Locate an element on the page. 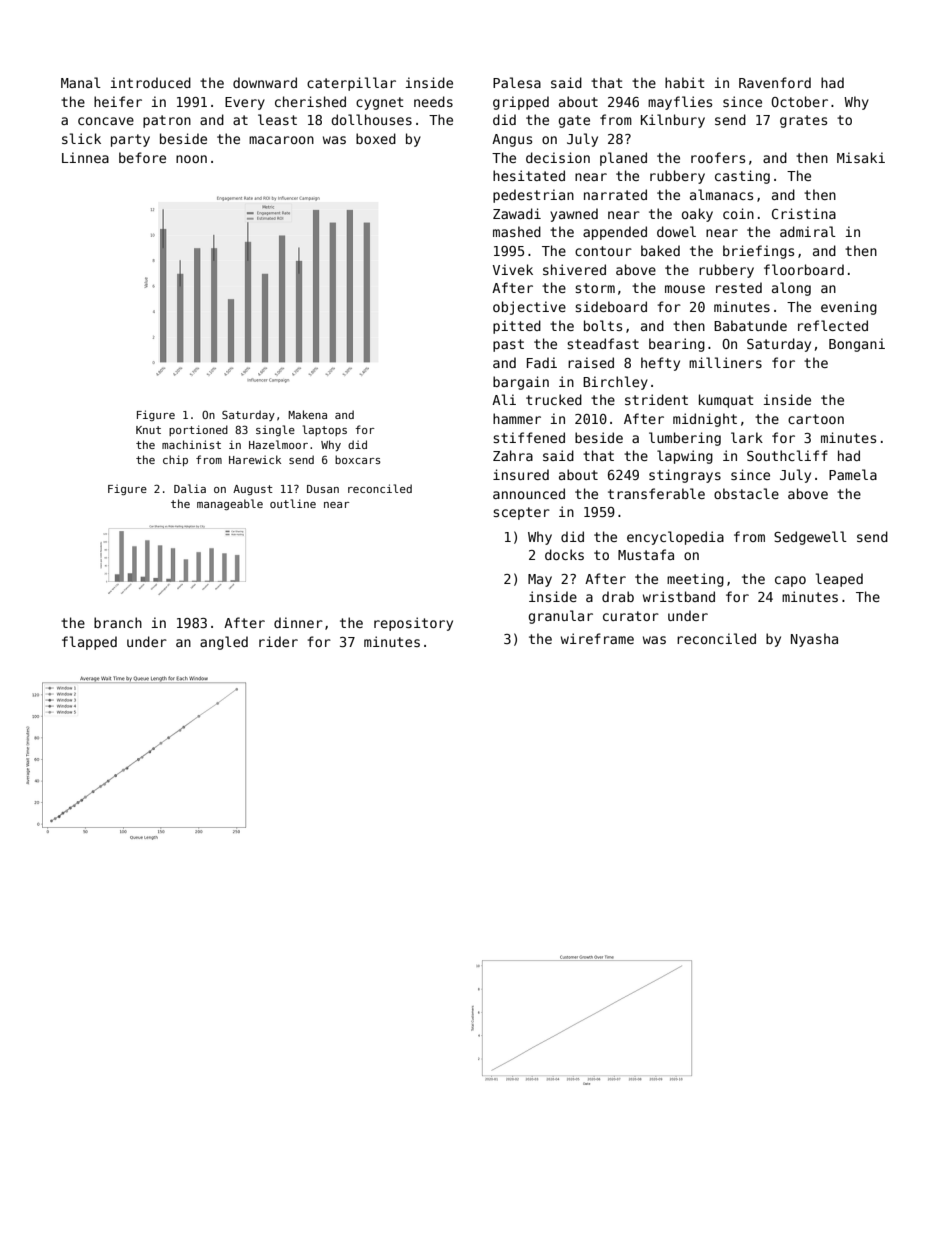  introduced is located at coordinates (151, 82).
